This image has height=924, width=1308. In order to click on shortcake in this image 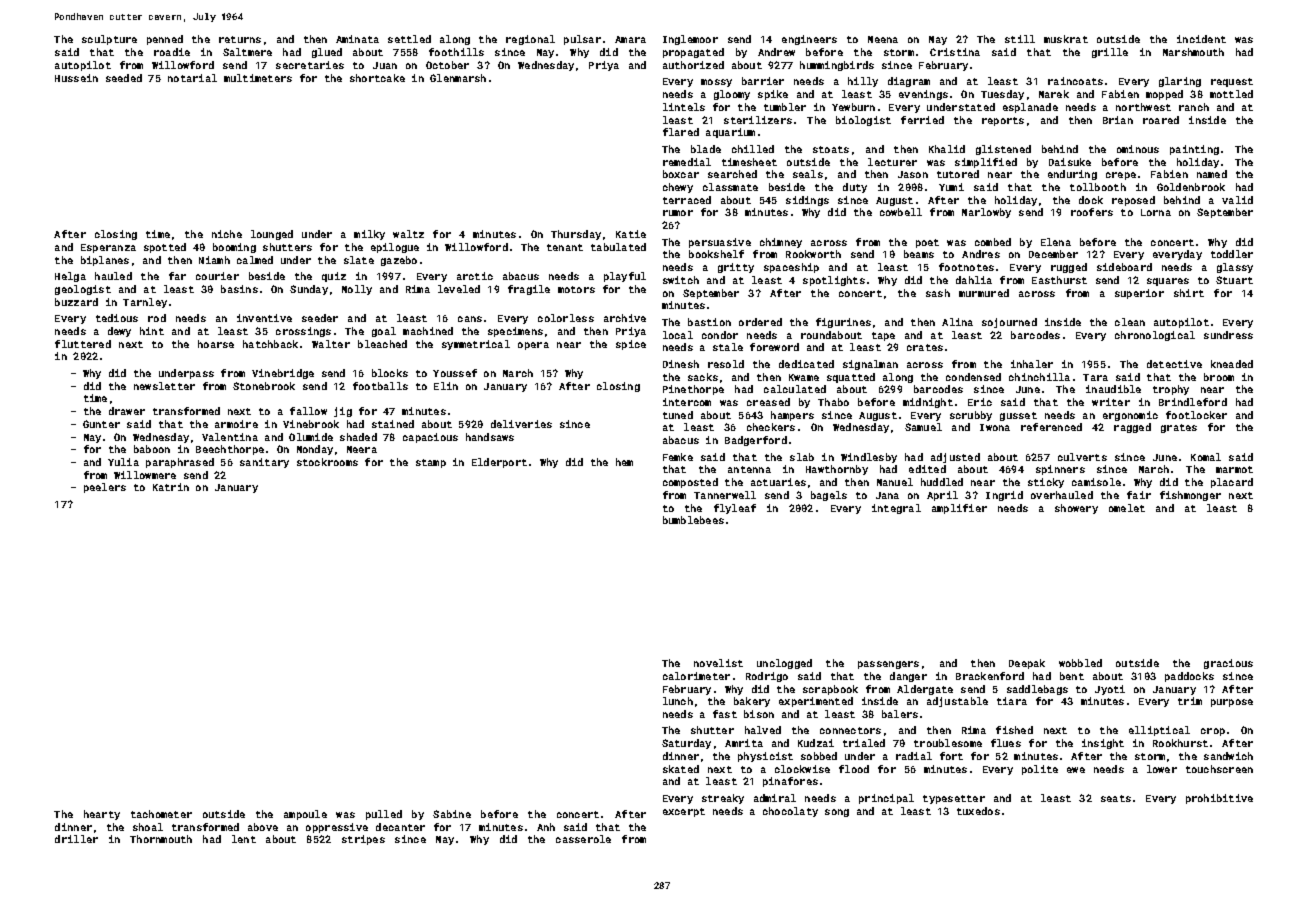, I will do `click(377, 78)`.
